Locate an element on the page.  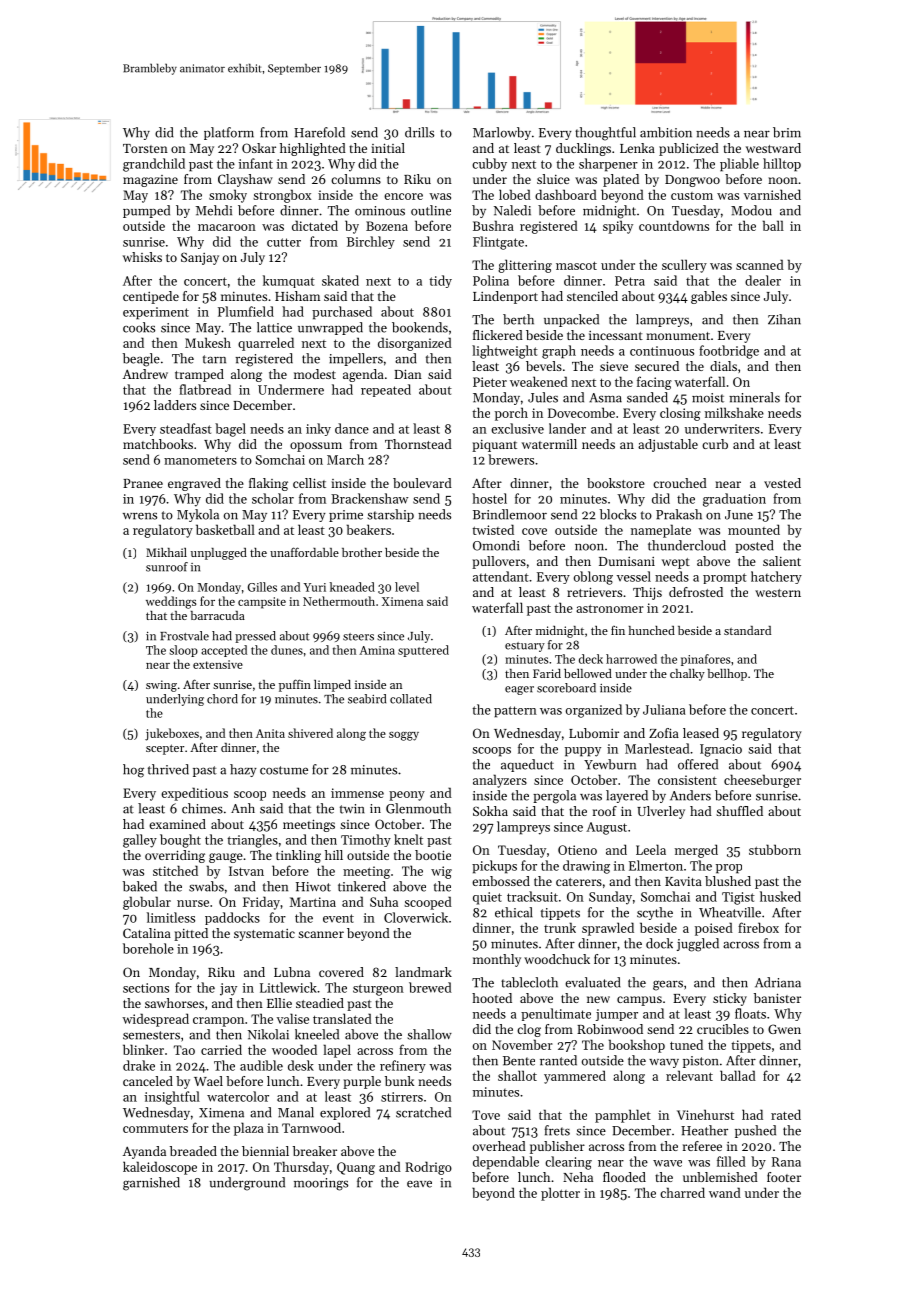
kaleidoscope is located at coordinates (160, 1168).
